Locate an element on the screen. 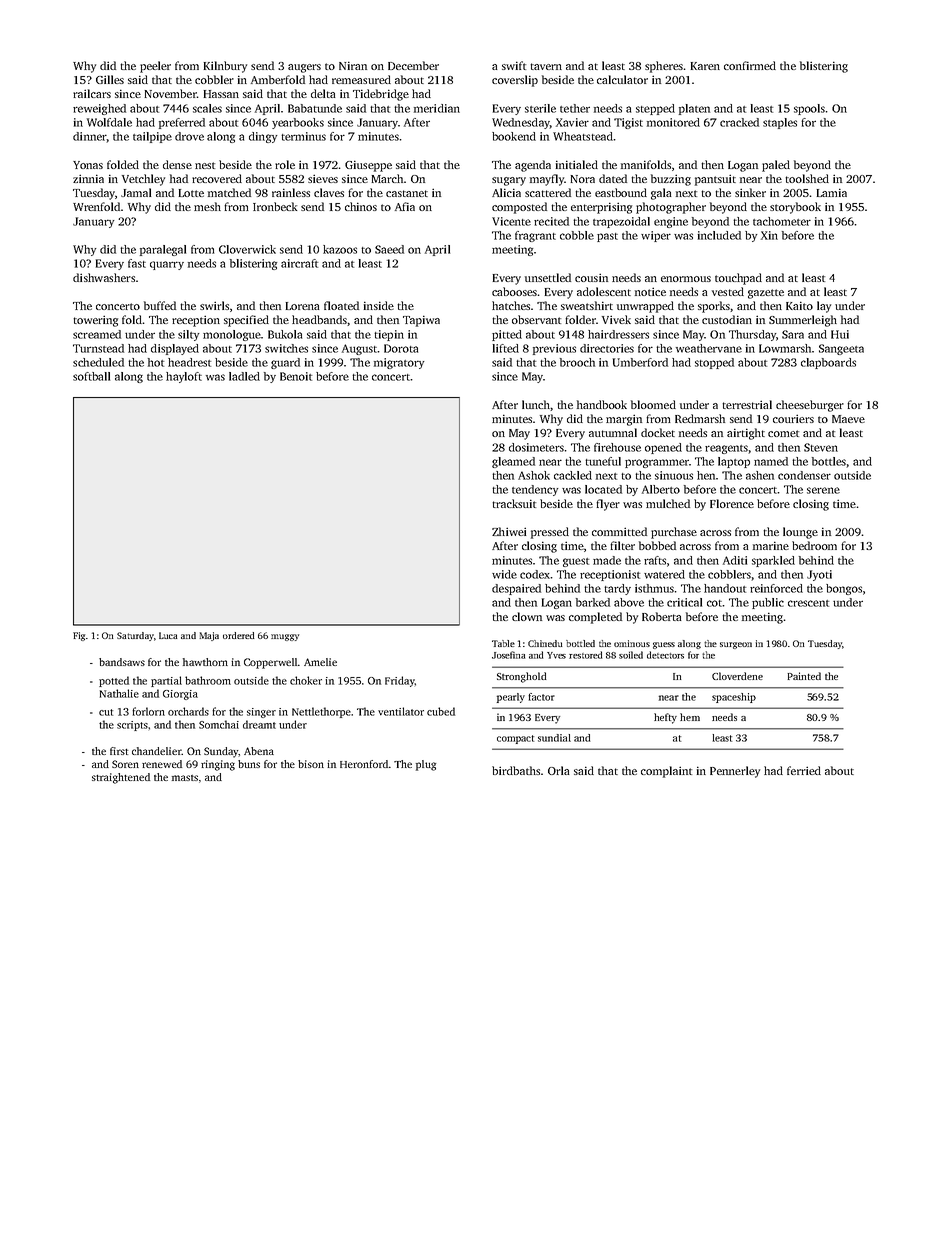 This screenshot has height=1233, width=952. Painted is located at coordinates (804, 676).
